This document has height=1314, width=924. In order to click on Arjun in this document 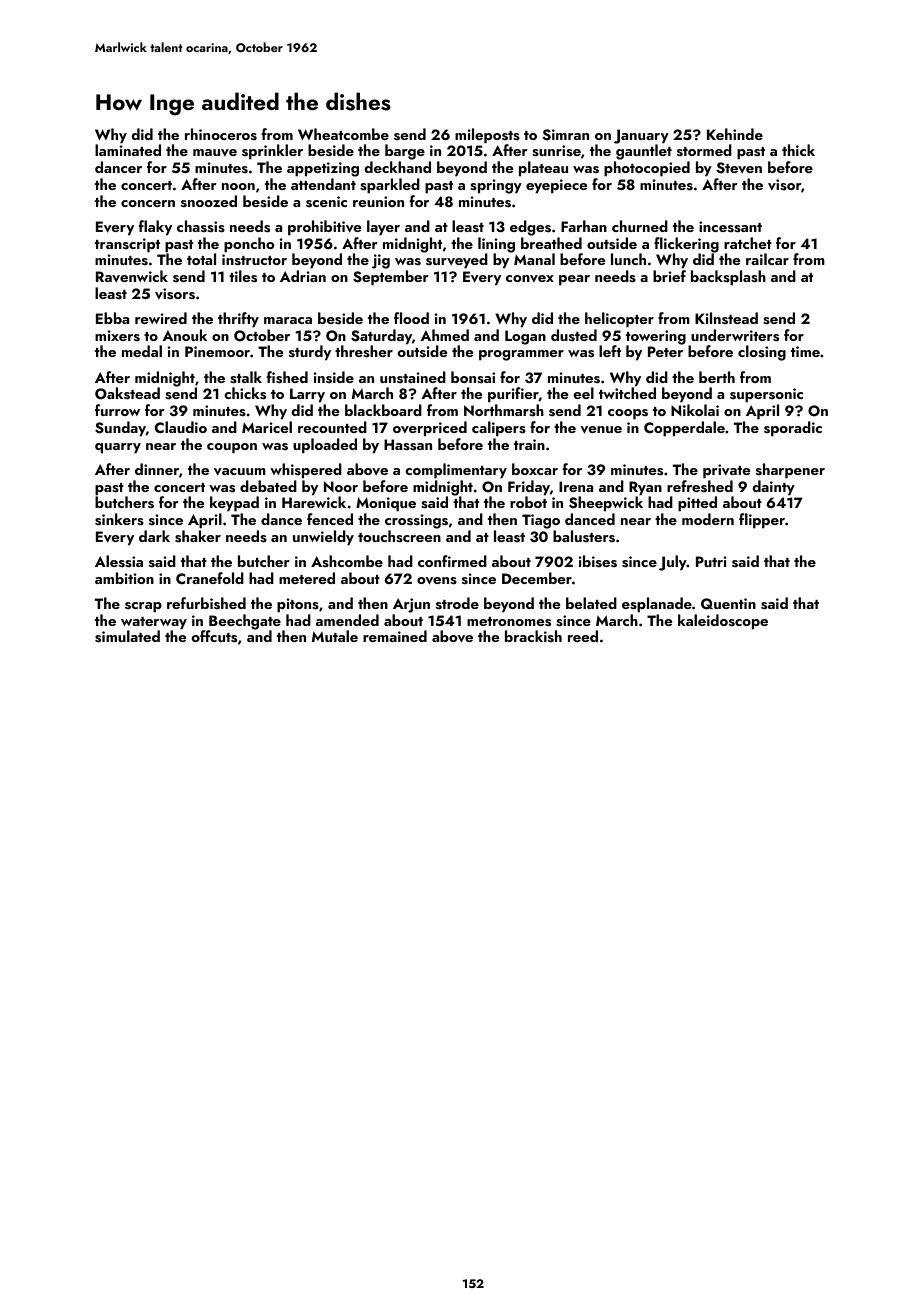, I will do `click(411, 605)`.
